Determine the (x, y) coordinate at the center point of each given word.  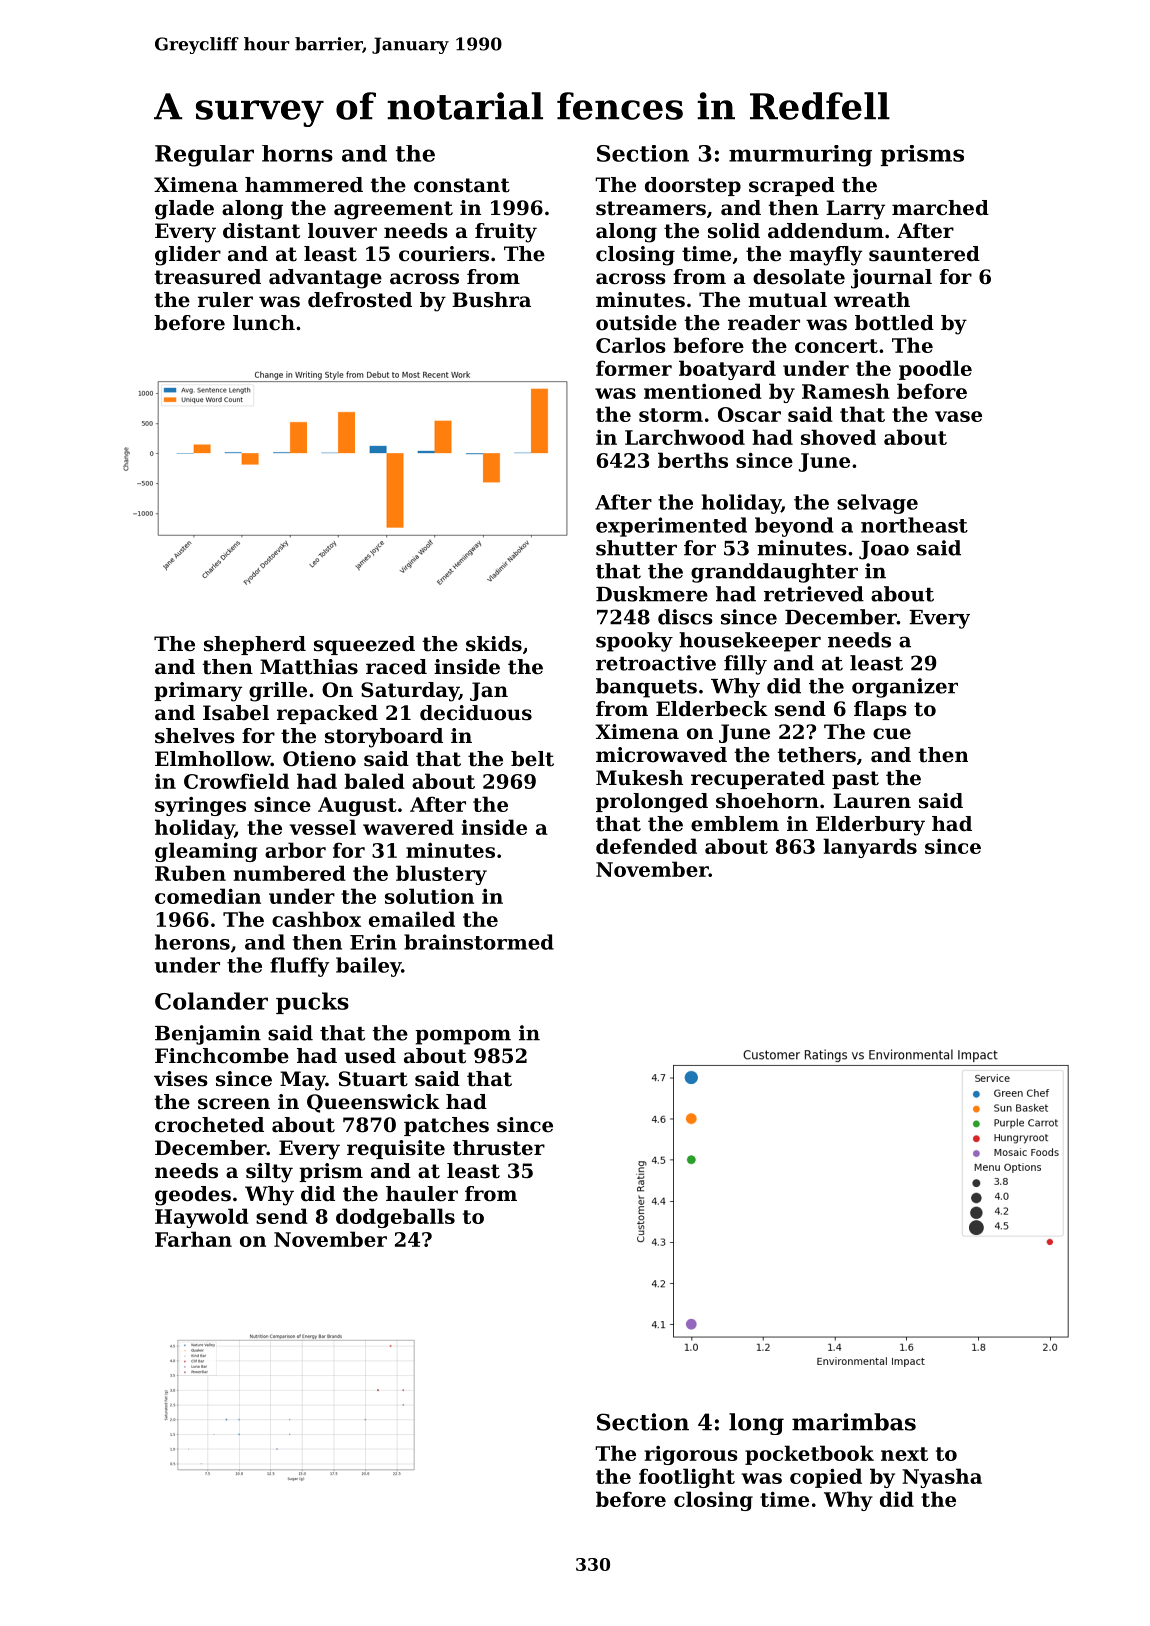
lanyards (870, 848)
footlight (687, 1478)
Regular (204, 156)
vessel (323, 827)
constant (462, 185)
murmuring (800, 156)
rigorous (691, 1455)
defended (646, 846)
